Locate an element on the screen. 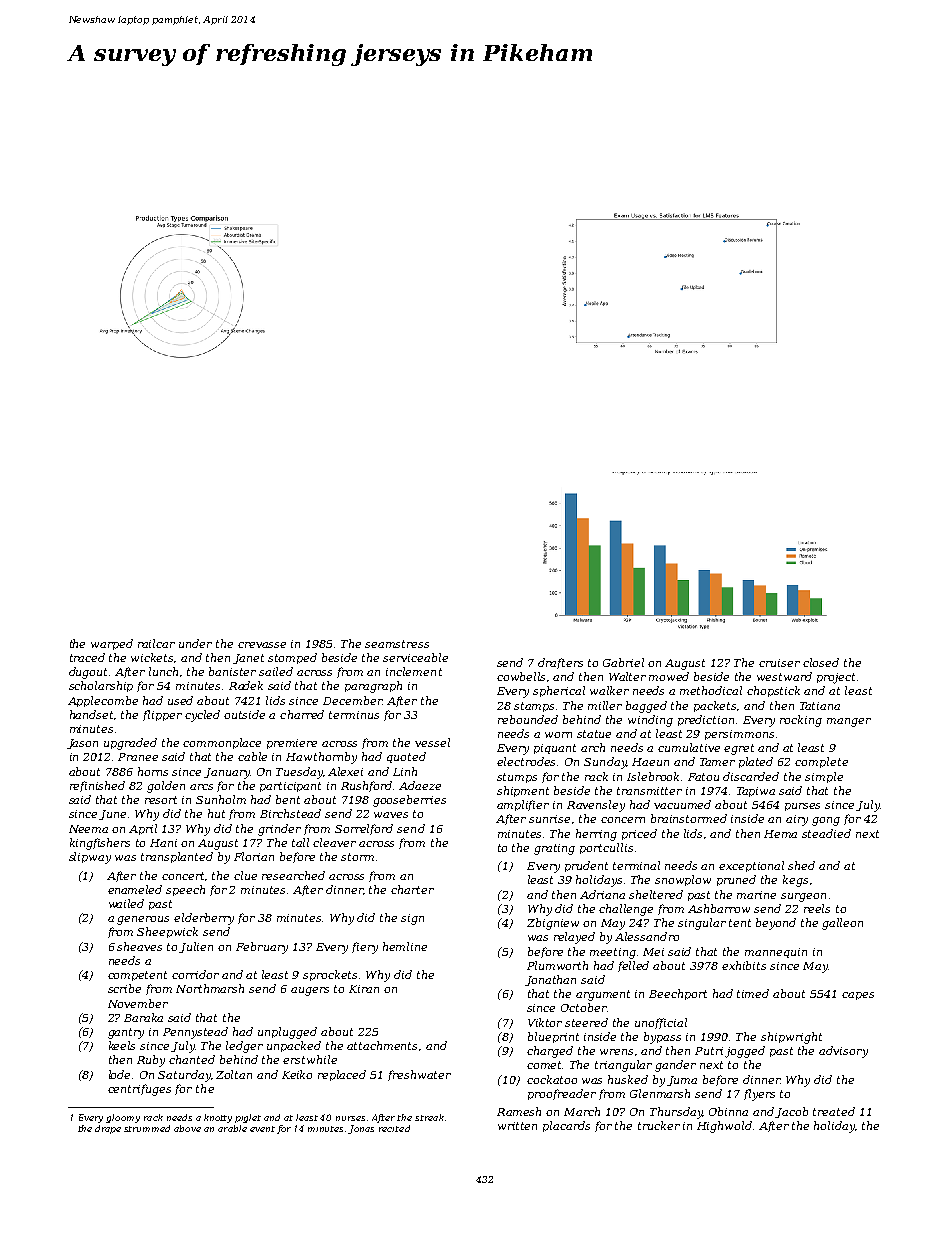  exhibits is located at coordinates (744, 965).
